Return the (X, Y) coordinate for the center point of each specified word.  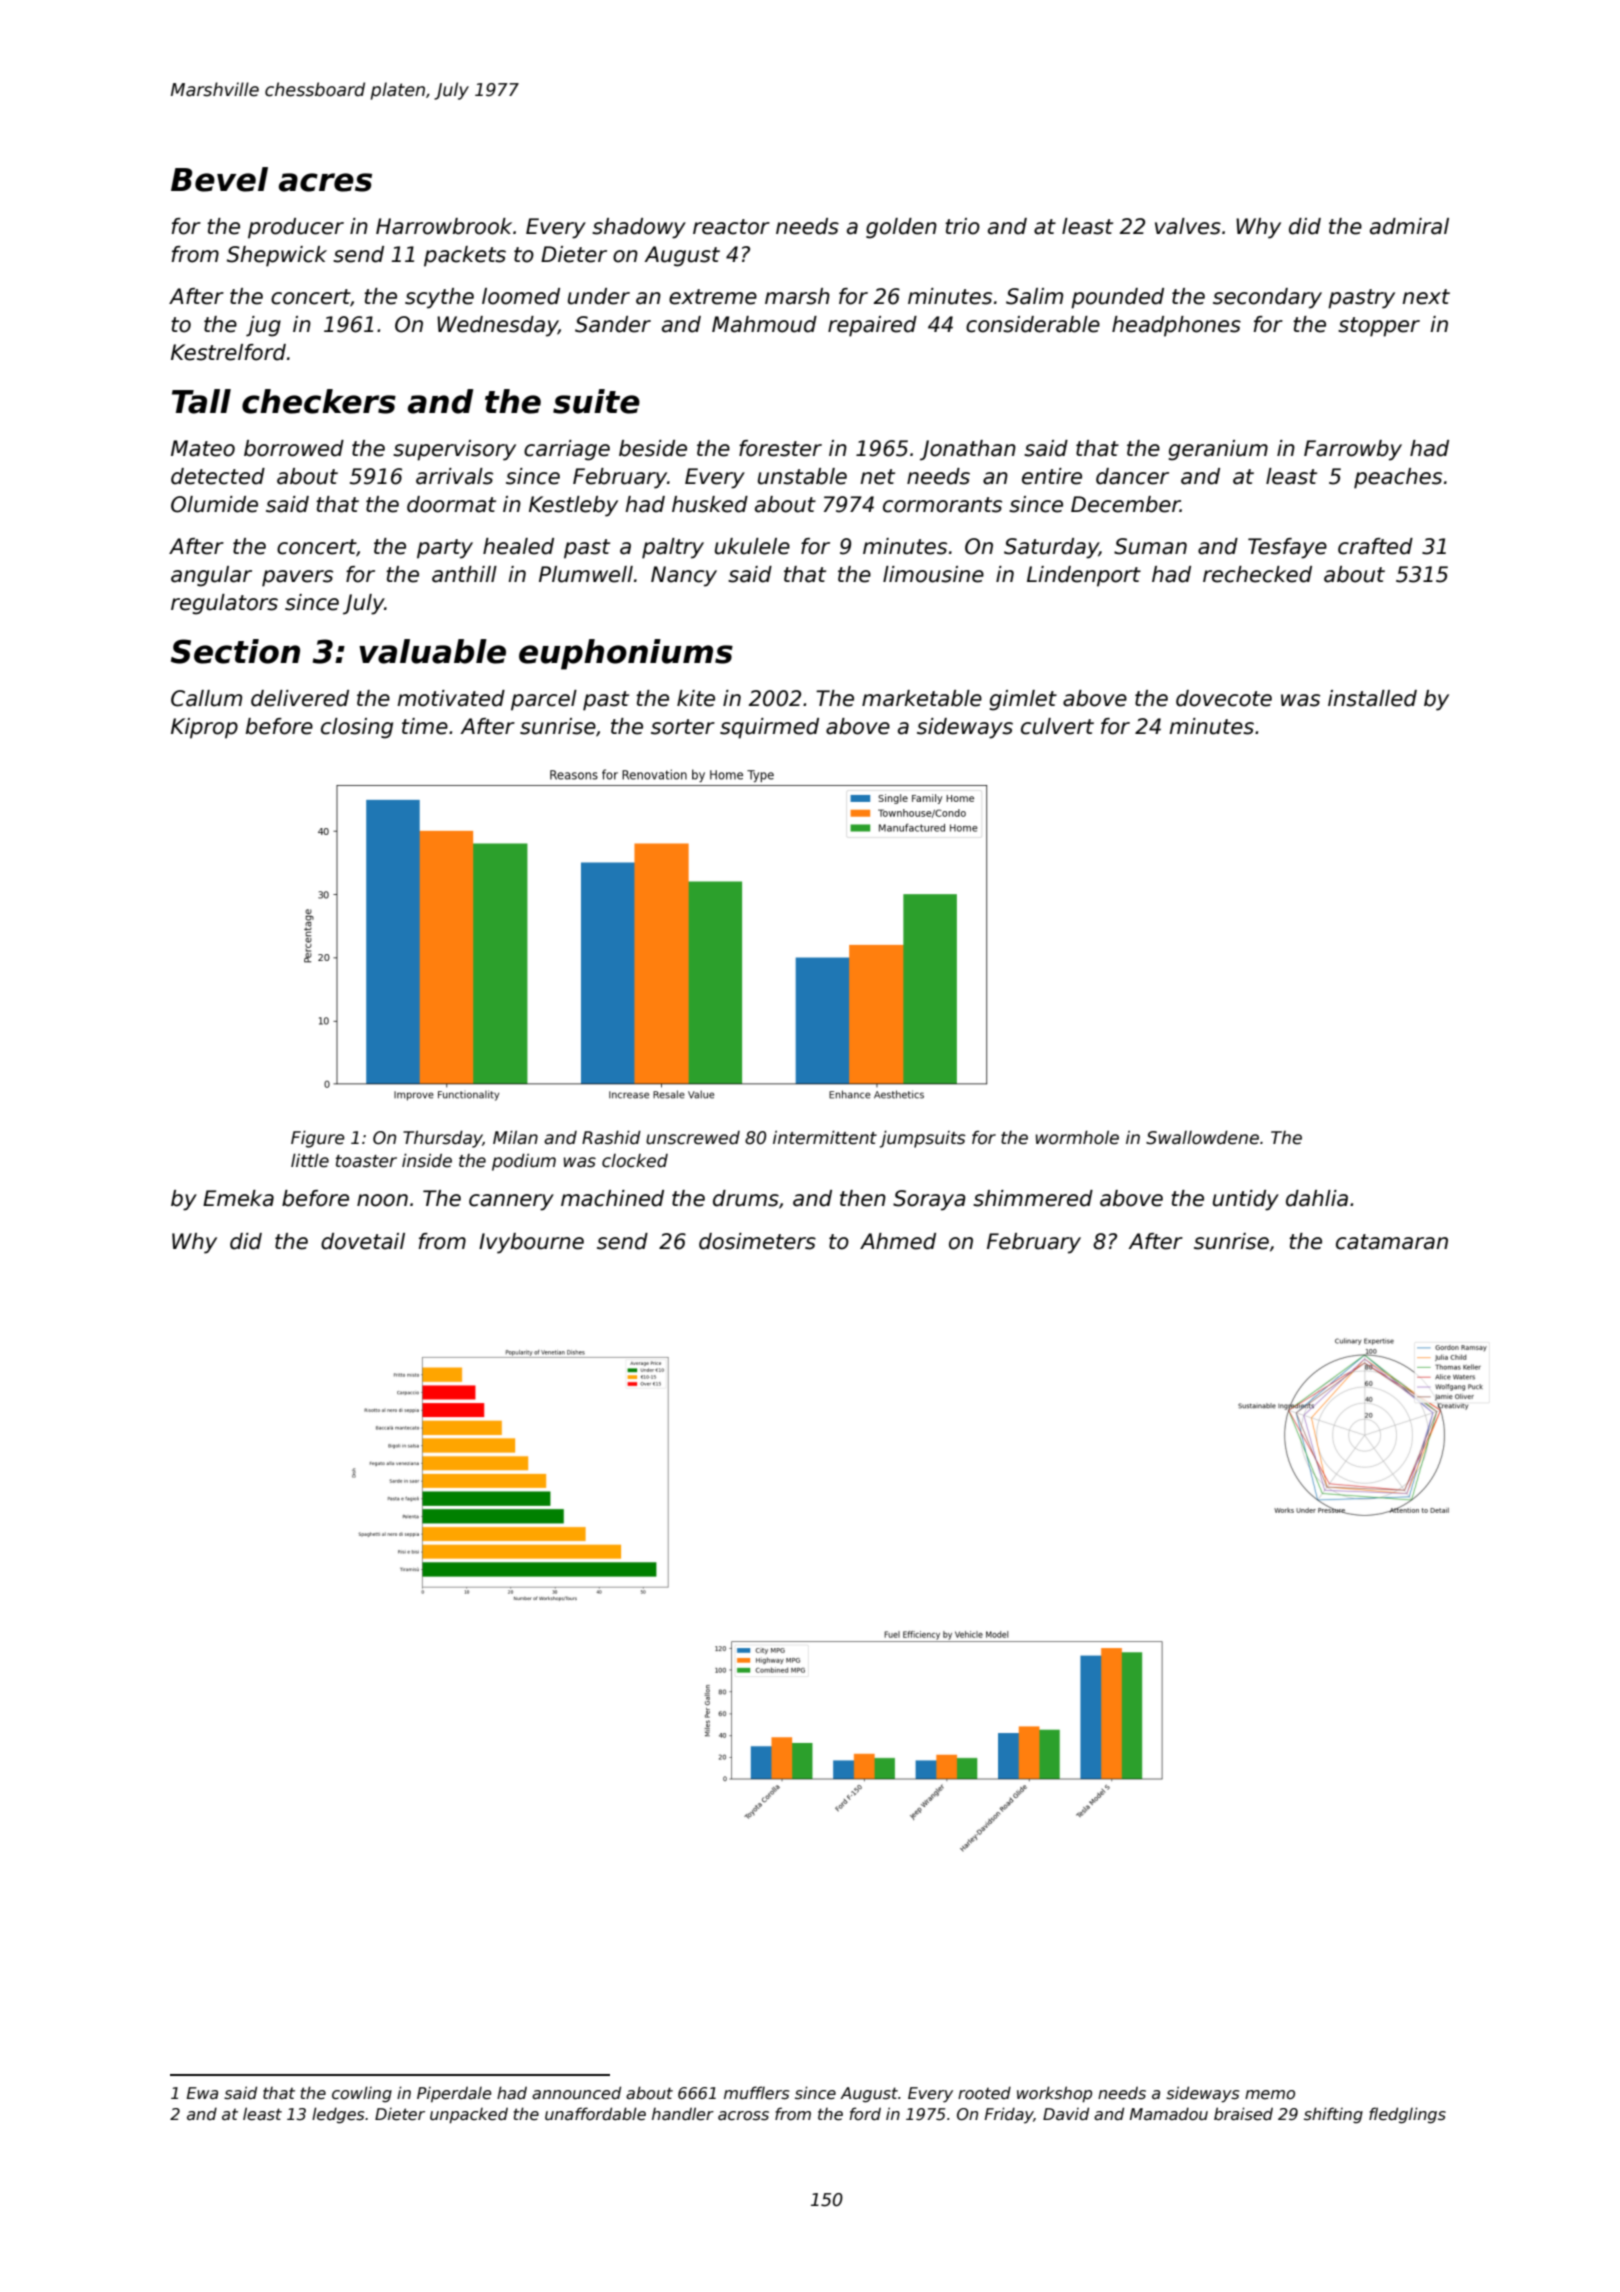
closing (357, 728)
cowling (362, 2094)
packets (465, 256)
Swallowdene (1202, 1138)
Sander (613, 324)
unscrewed (693, 1138)
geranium (1218, 450)
